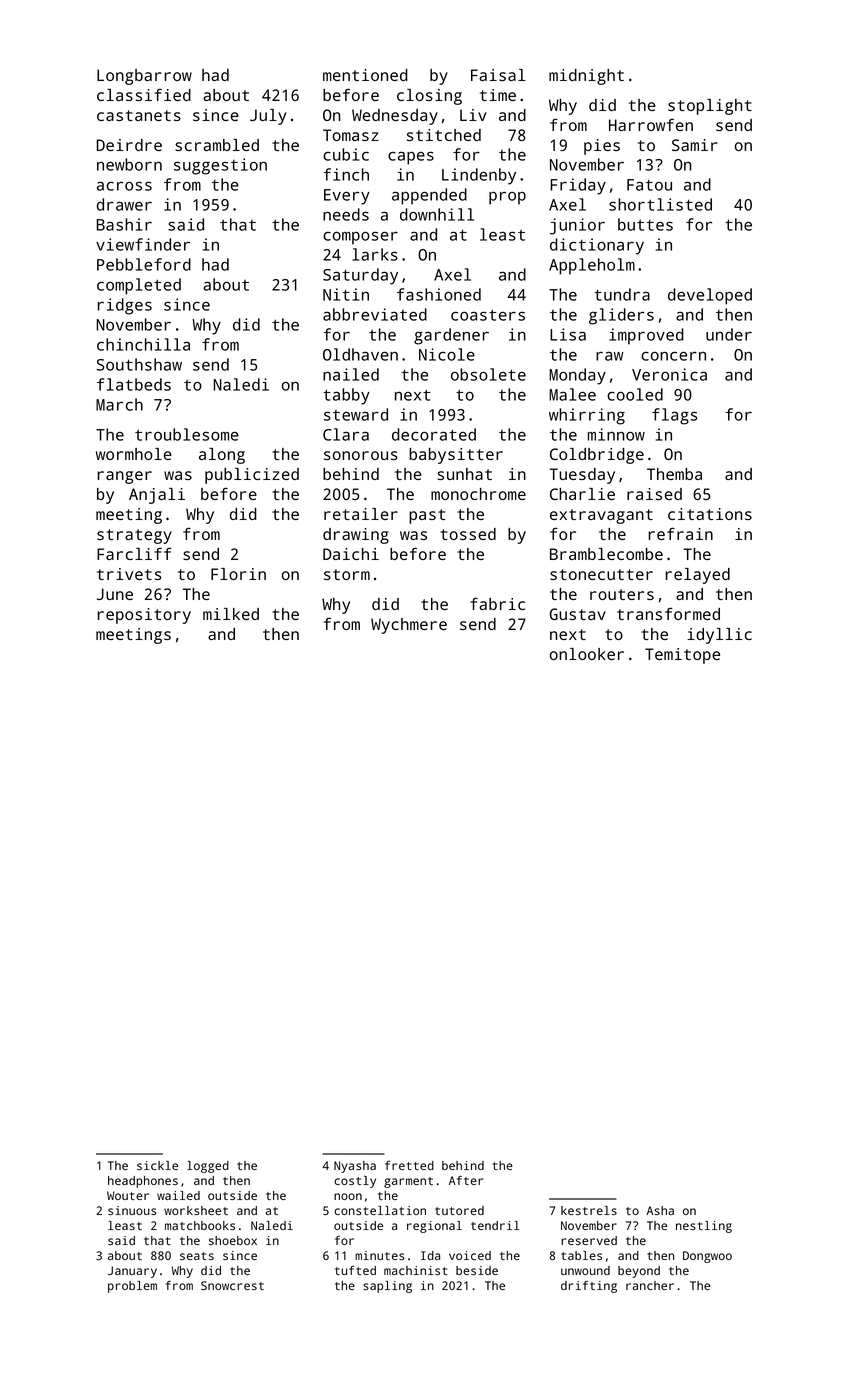 This document has height=1400, width=849. What do you see at coordinates (495, 1225) in the document?
I see `tendril` at bounding box center [495, 1225].
